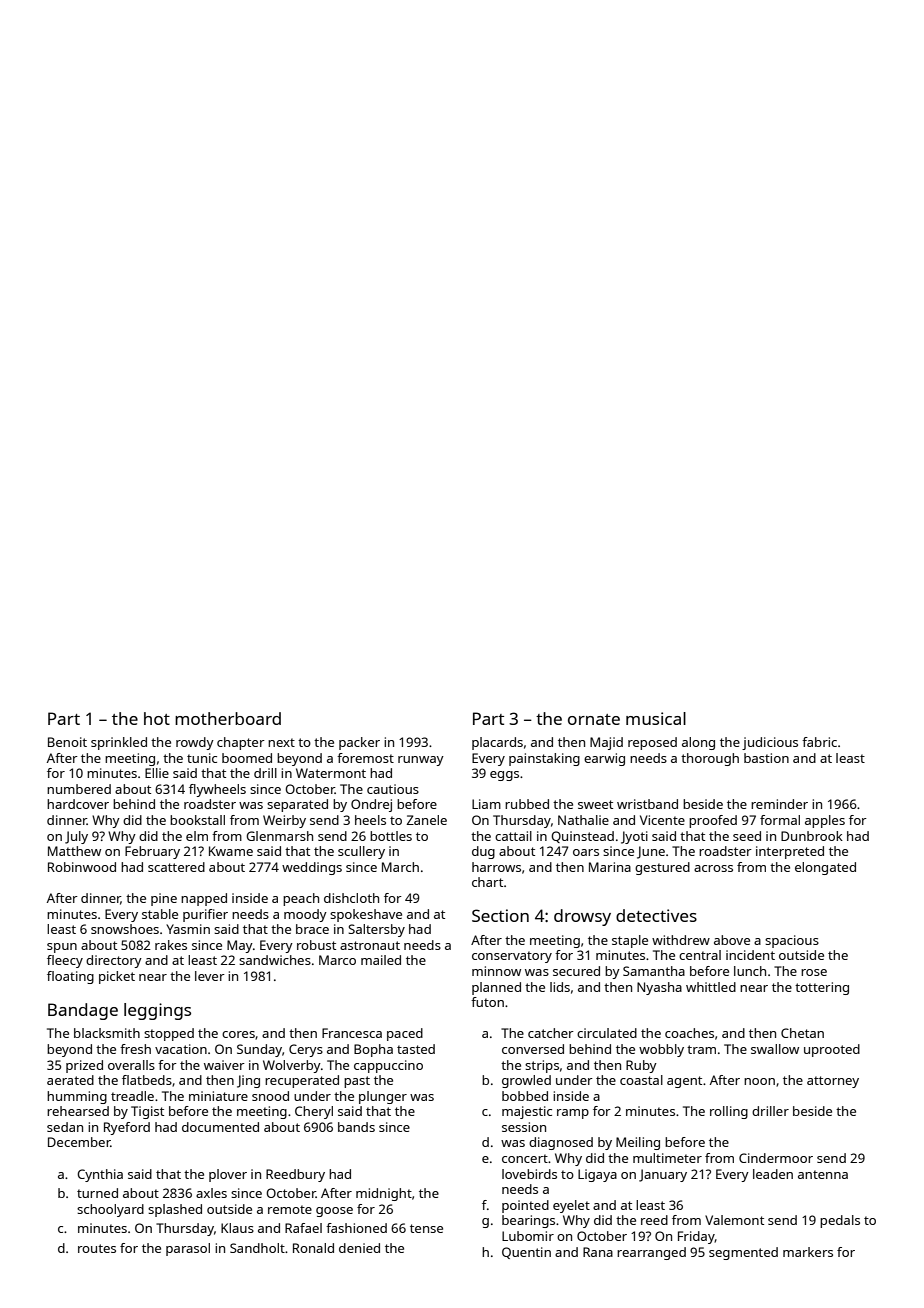 The image size is (924, 1308). Describe the element at coordinates (279, 836) in the page. I see `Glenmarsh` at that location.
